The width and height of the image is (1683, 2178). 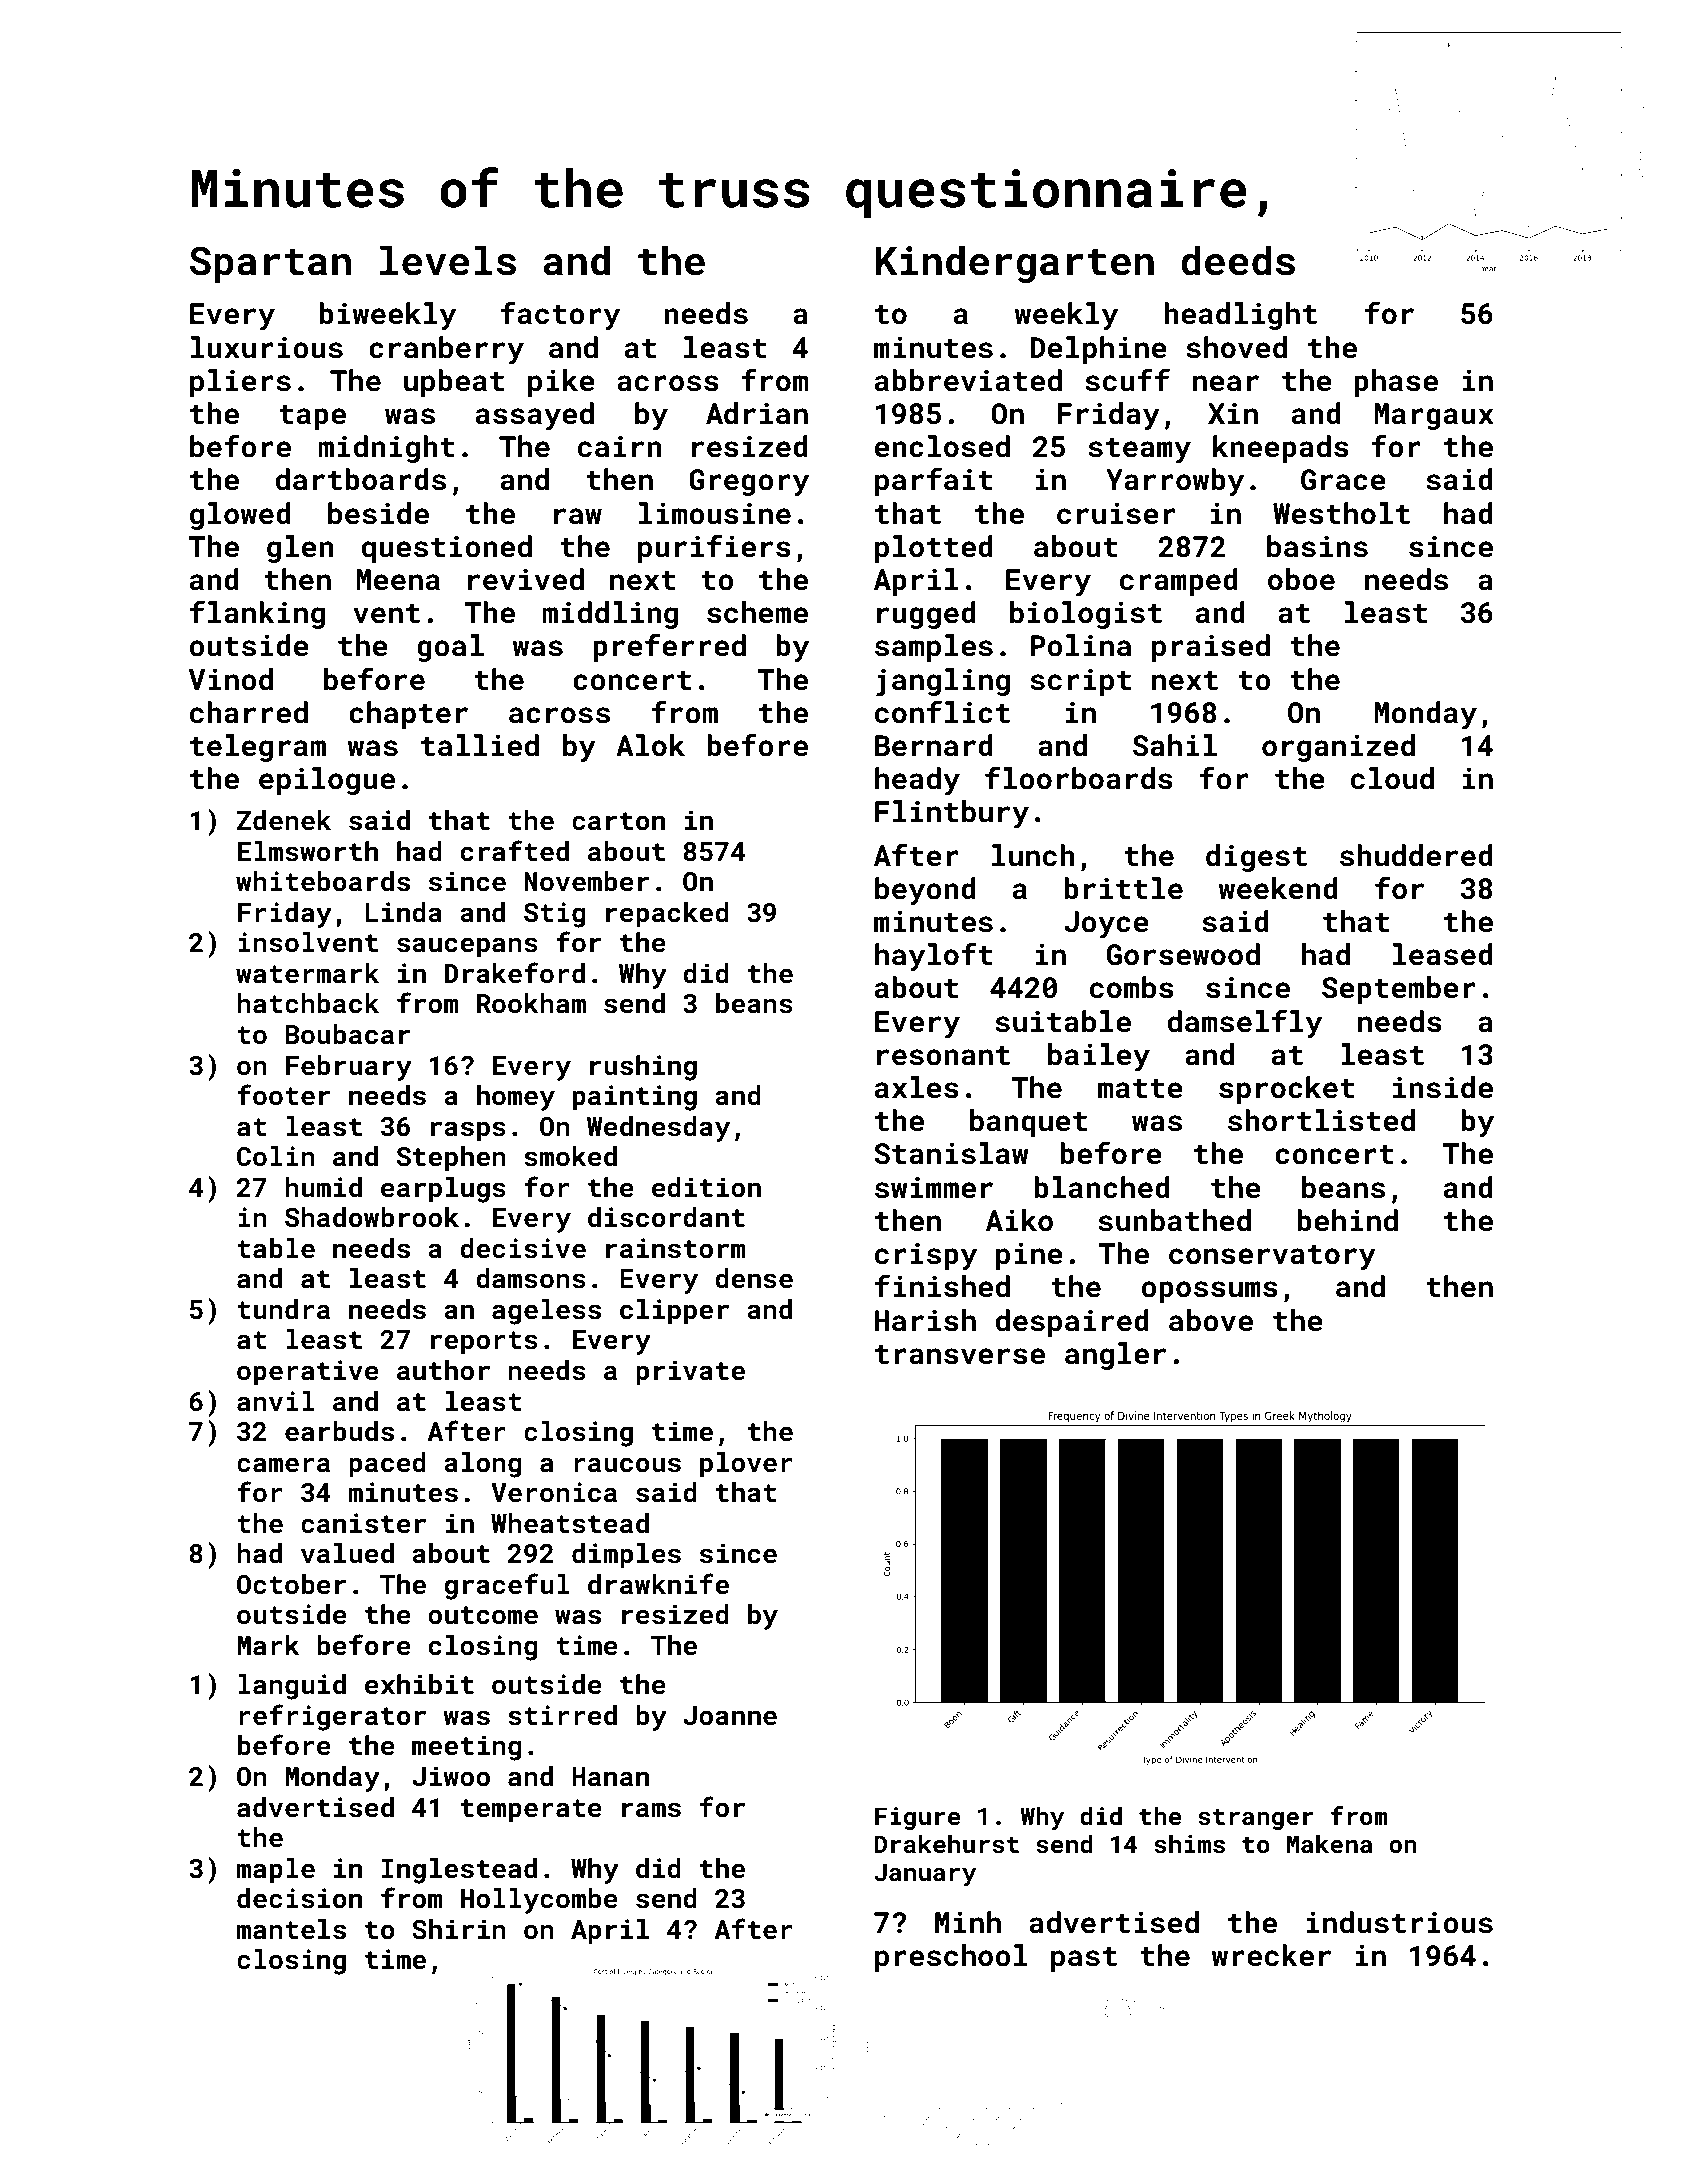 I want to click on abbreviated, so click(x=968, y=380).
